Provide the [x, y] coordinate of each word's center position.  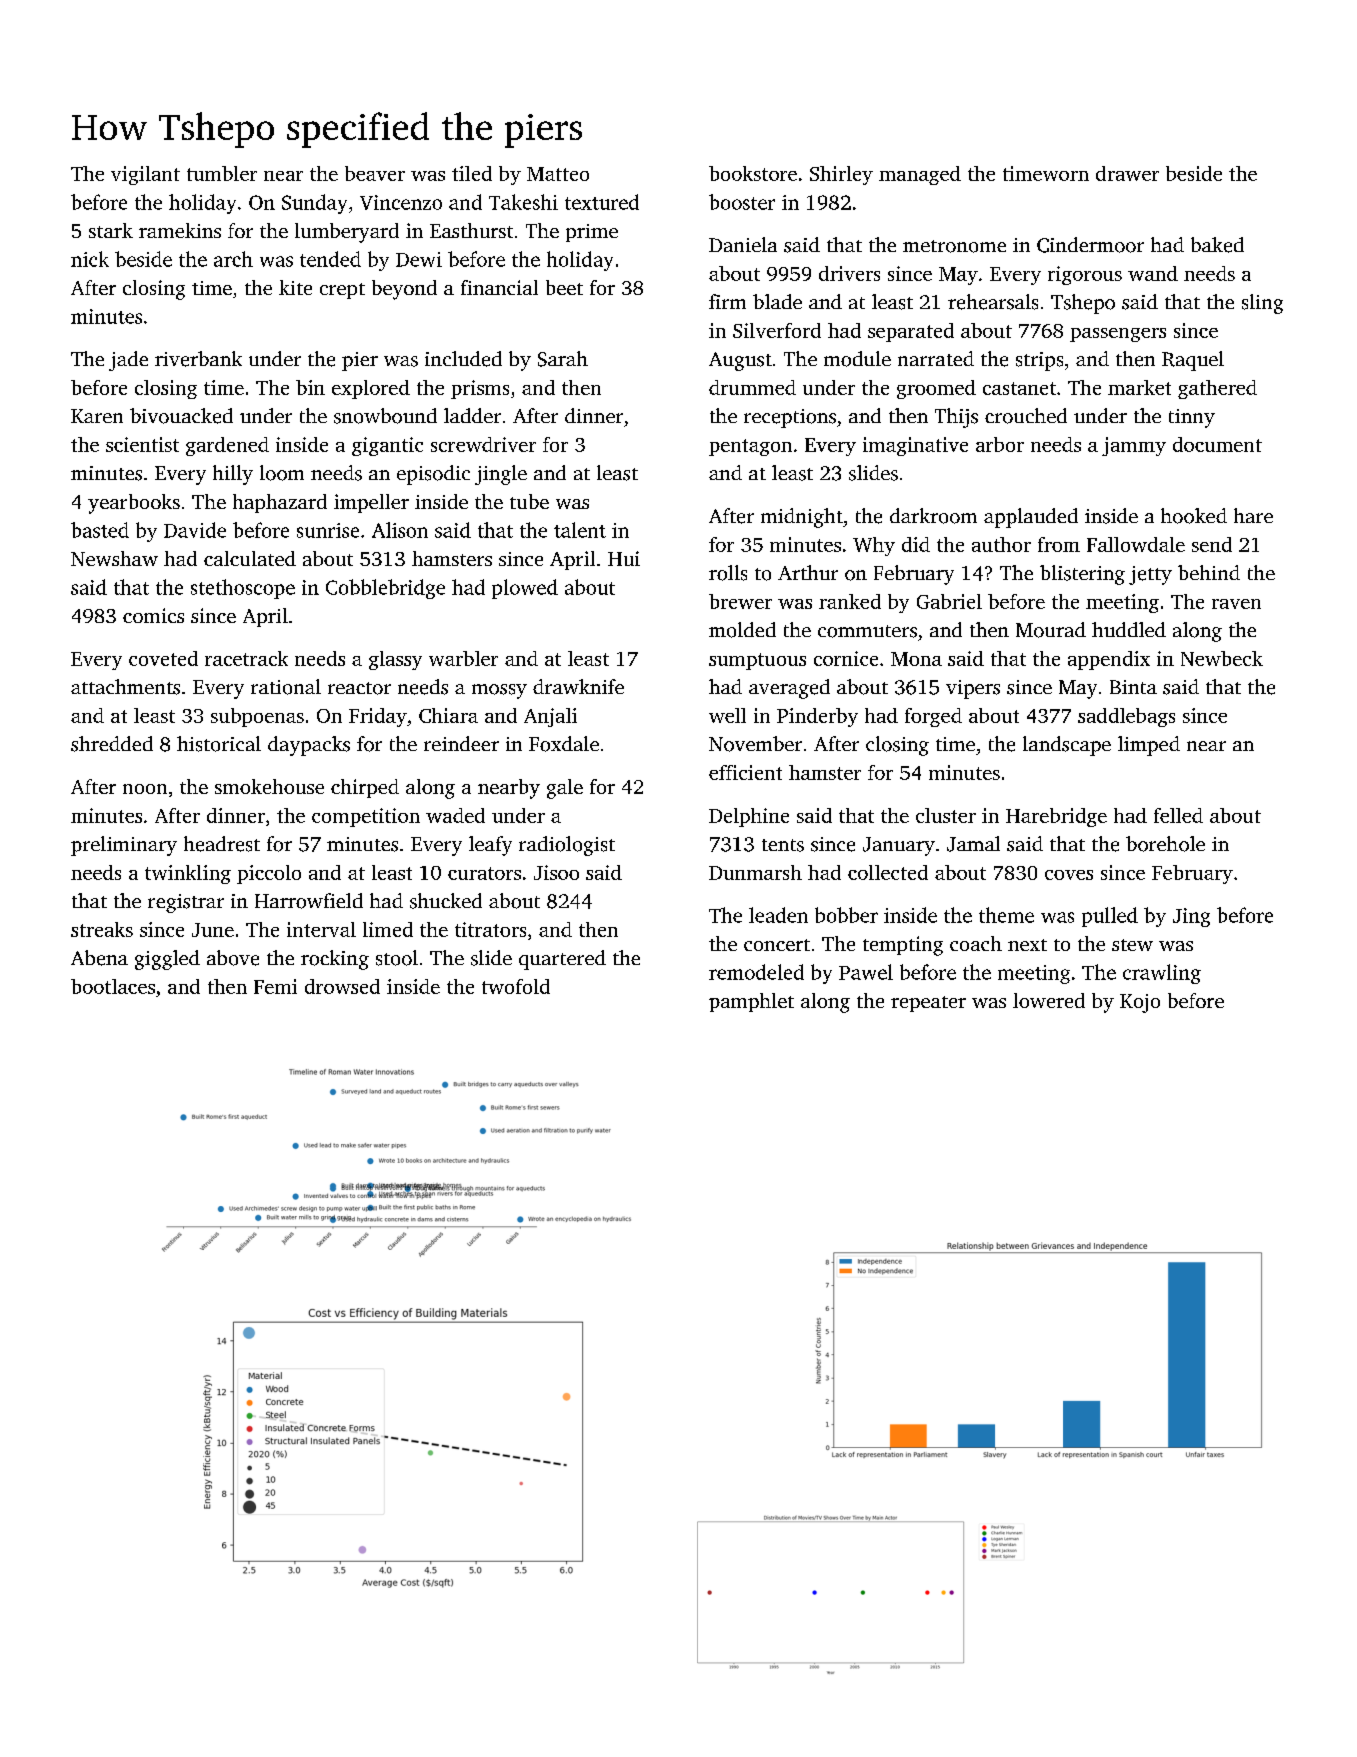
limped [1149, 746]
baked [1217, 245]
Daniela [743, 244]
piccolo [269, 874]
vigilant [145, 175]
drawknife [578, 686]
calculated [250, 558]
